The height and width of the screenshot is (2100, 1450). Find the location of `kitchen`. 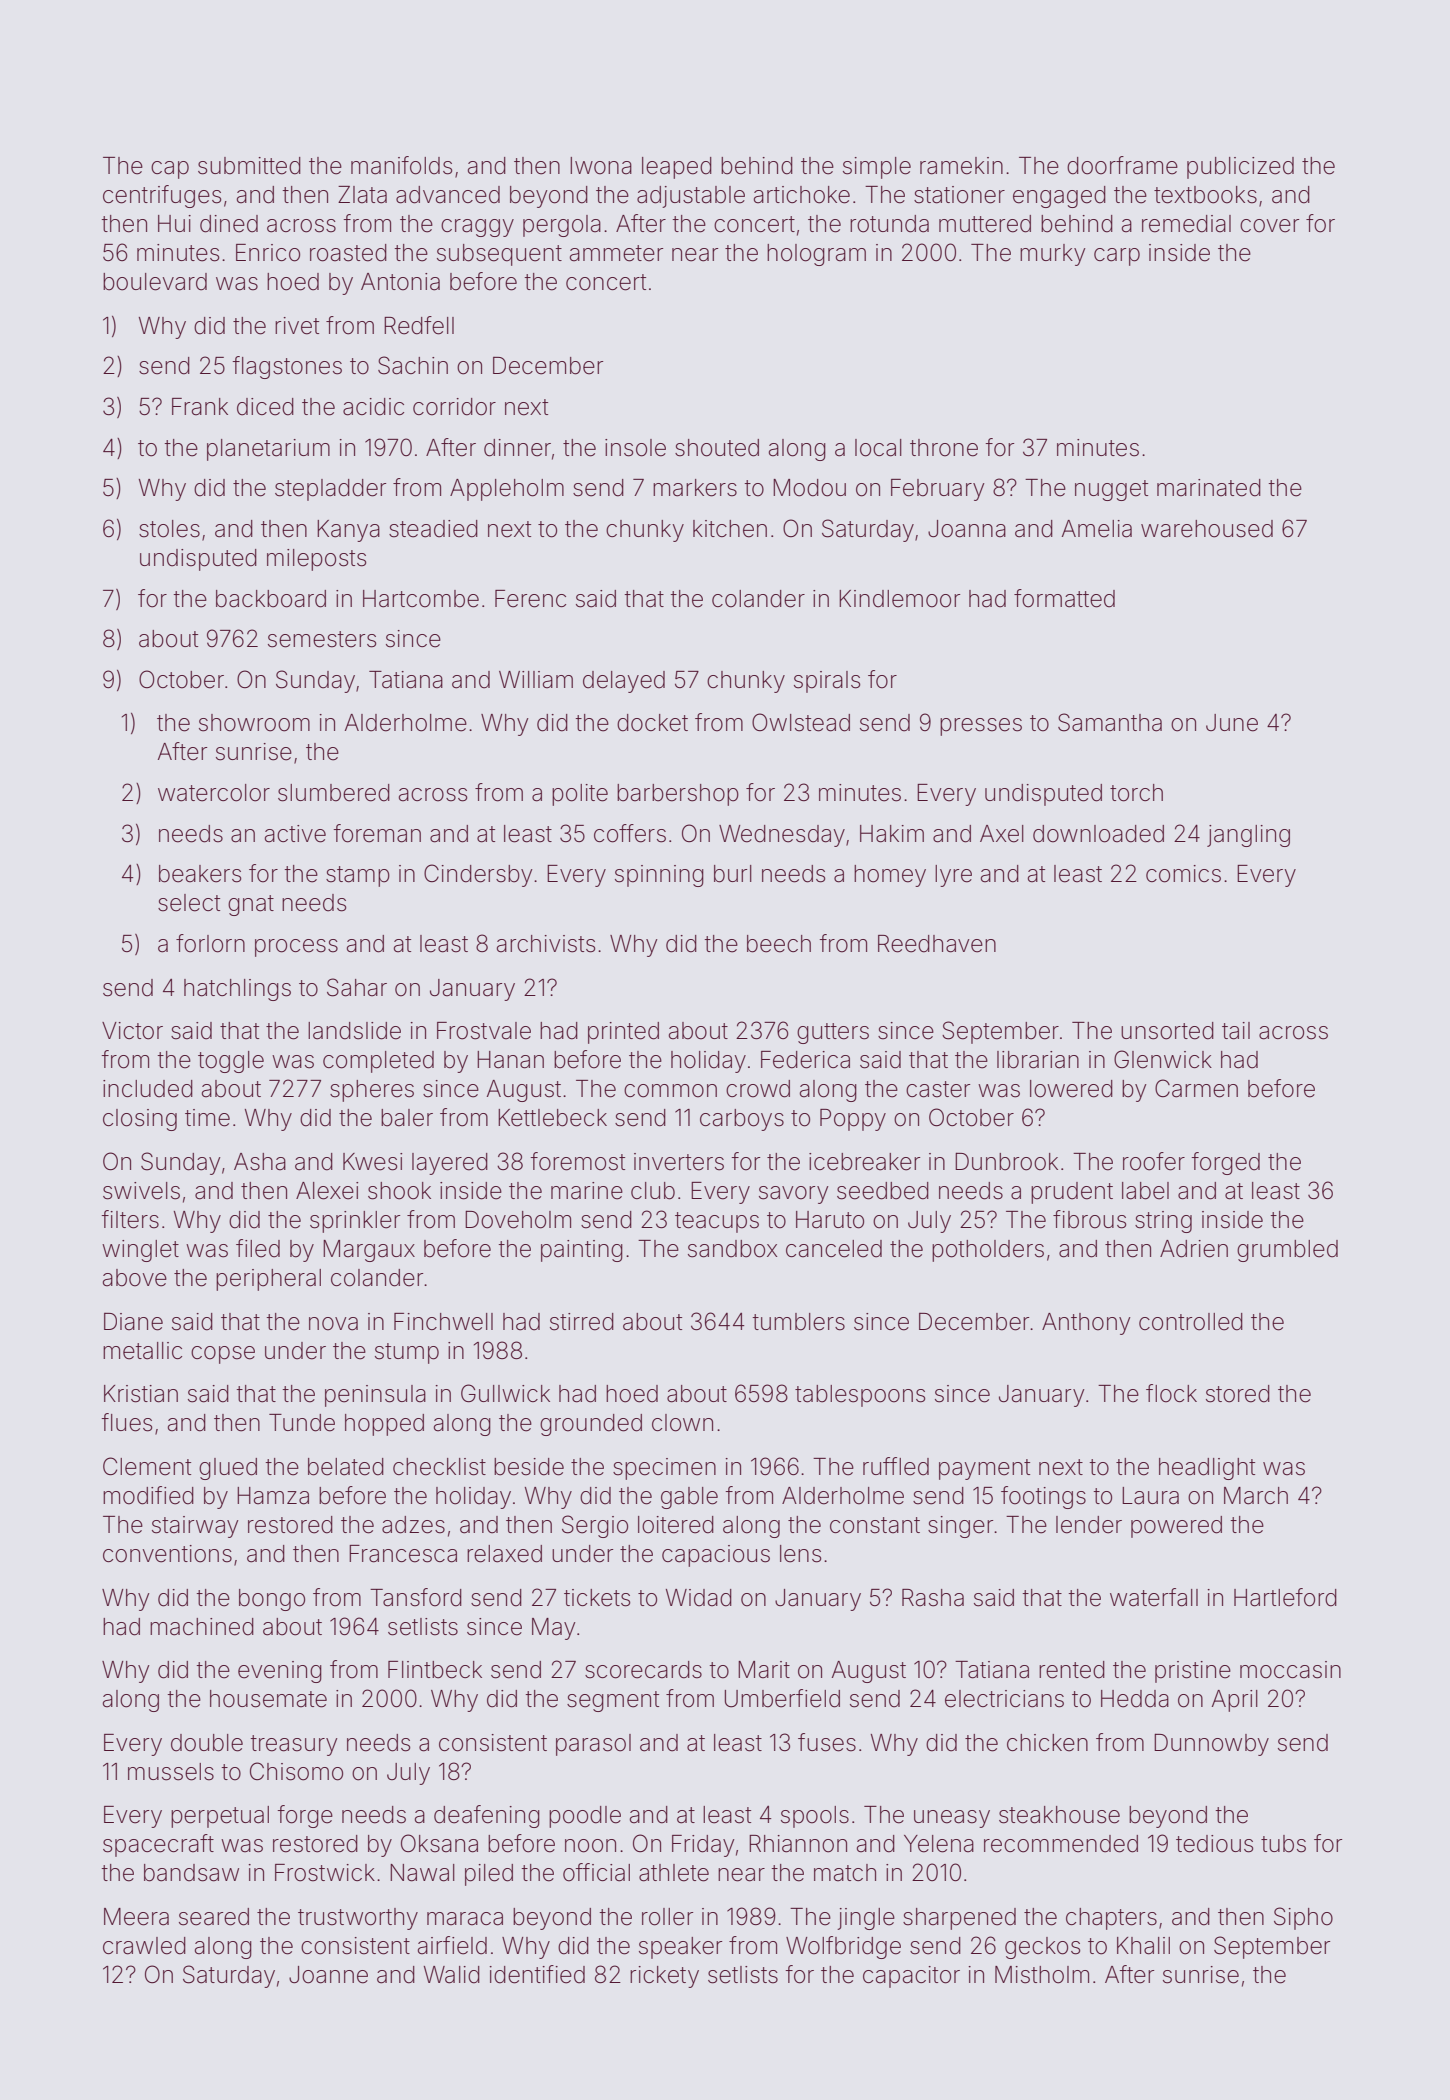

kitchen is located at coordinates (730, 529).
